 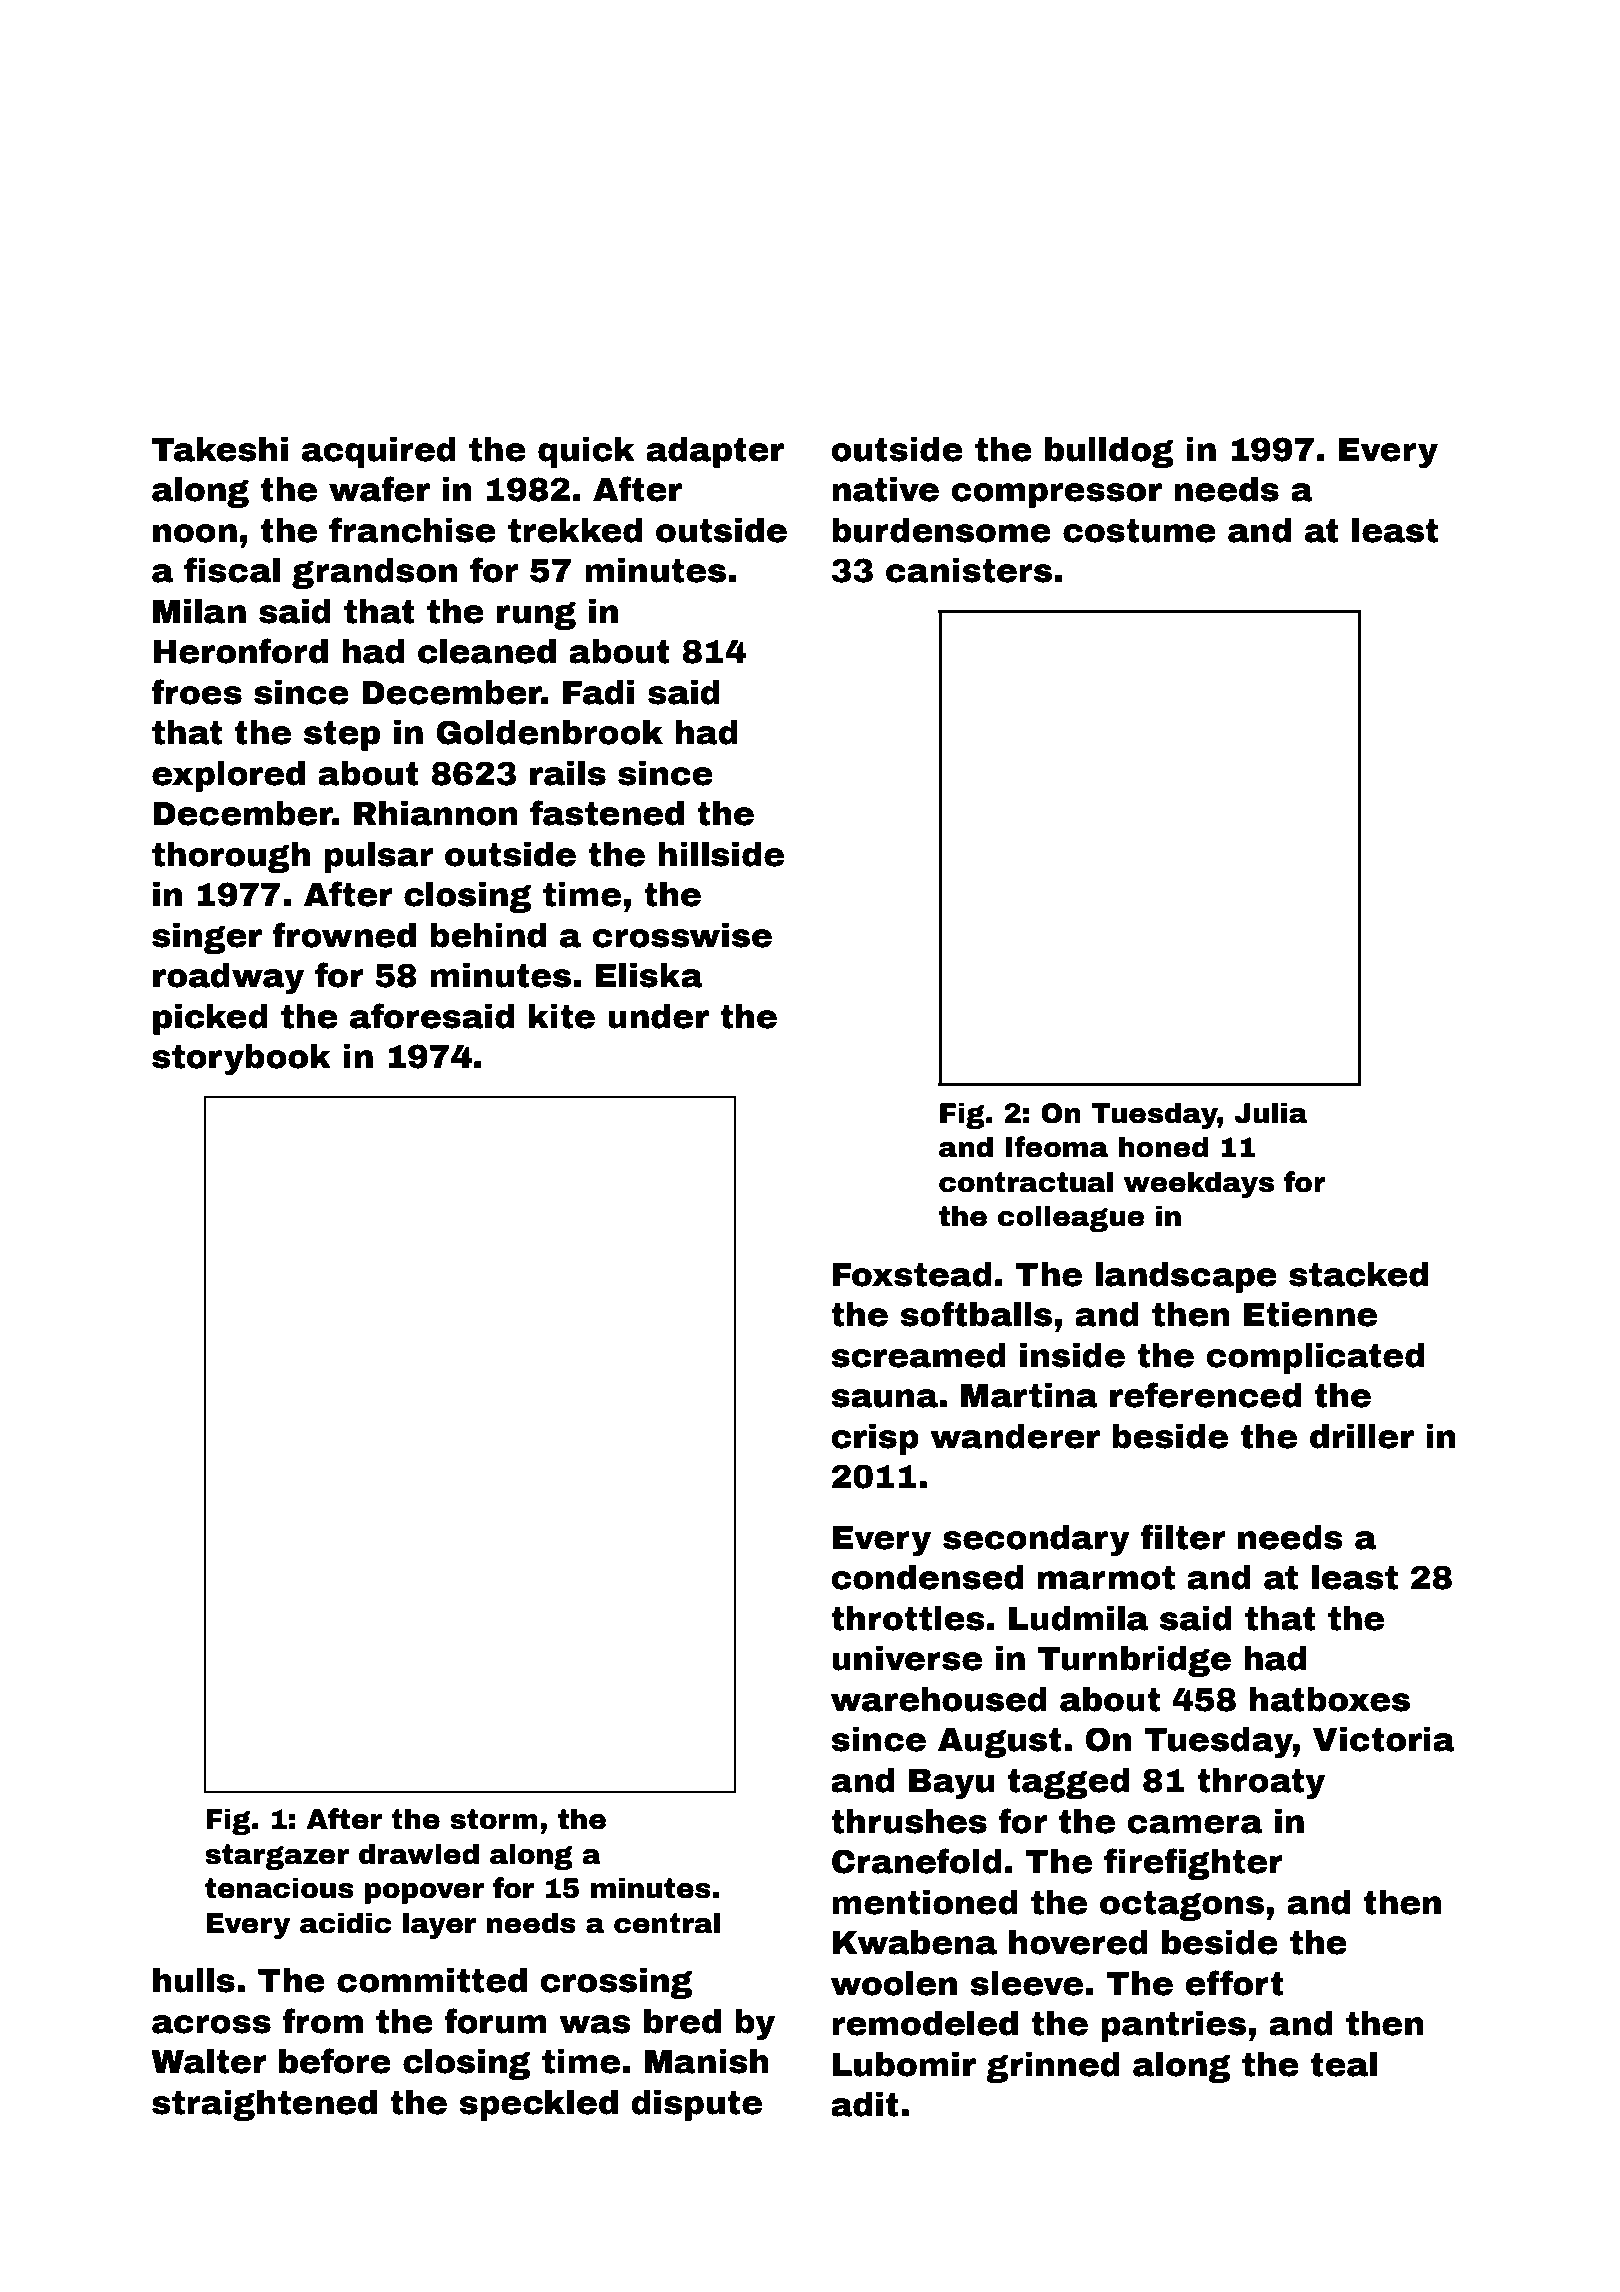 What do you see at coordinates (228, 776) in the document?
I see `explored` at bounding box center [228, 776].
